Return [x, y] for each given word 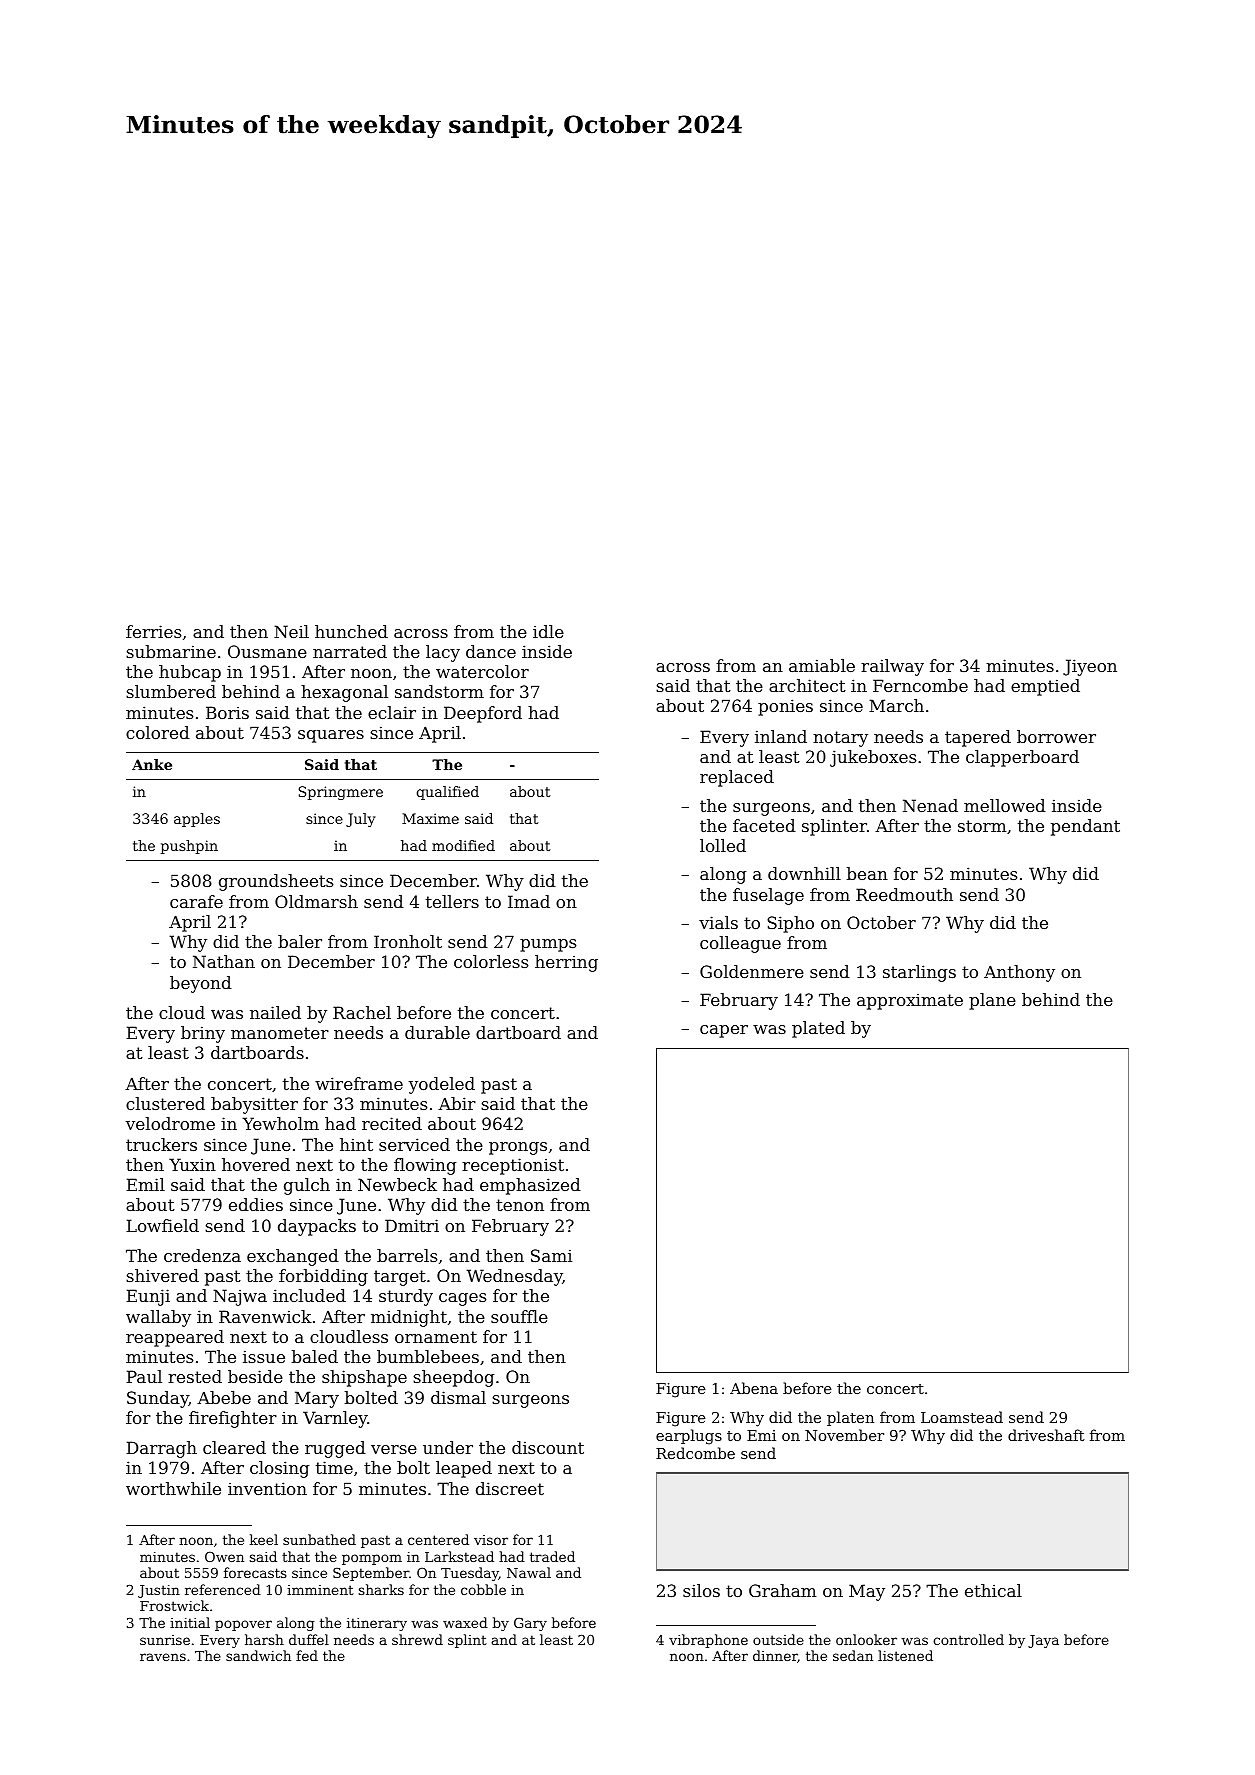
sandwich [258, 1655]
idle [548, 631]
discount [548, 1447]
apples [197, 820]
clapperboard [1022, 758]
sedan [853, 1655]
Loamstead [962, 1417]
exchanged [293, 1257]
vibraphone [708, 1641]
